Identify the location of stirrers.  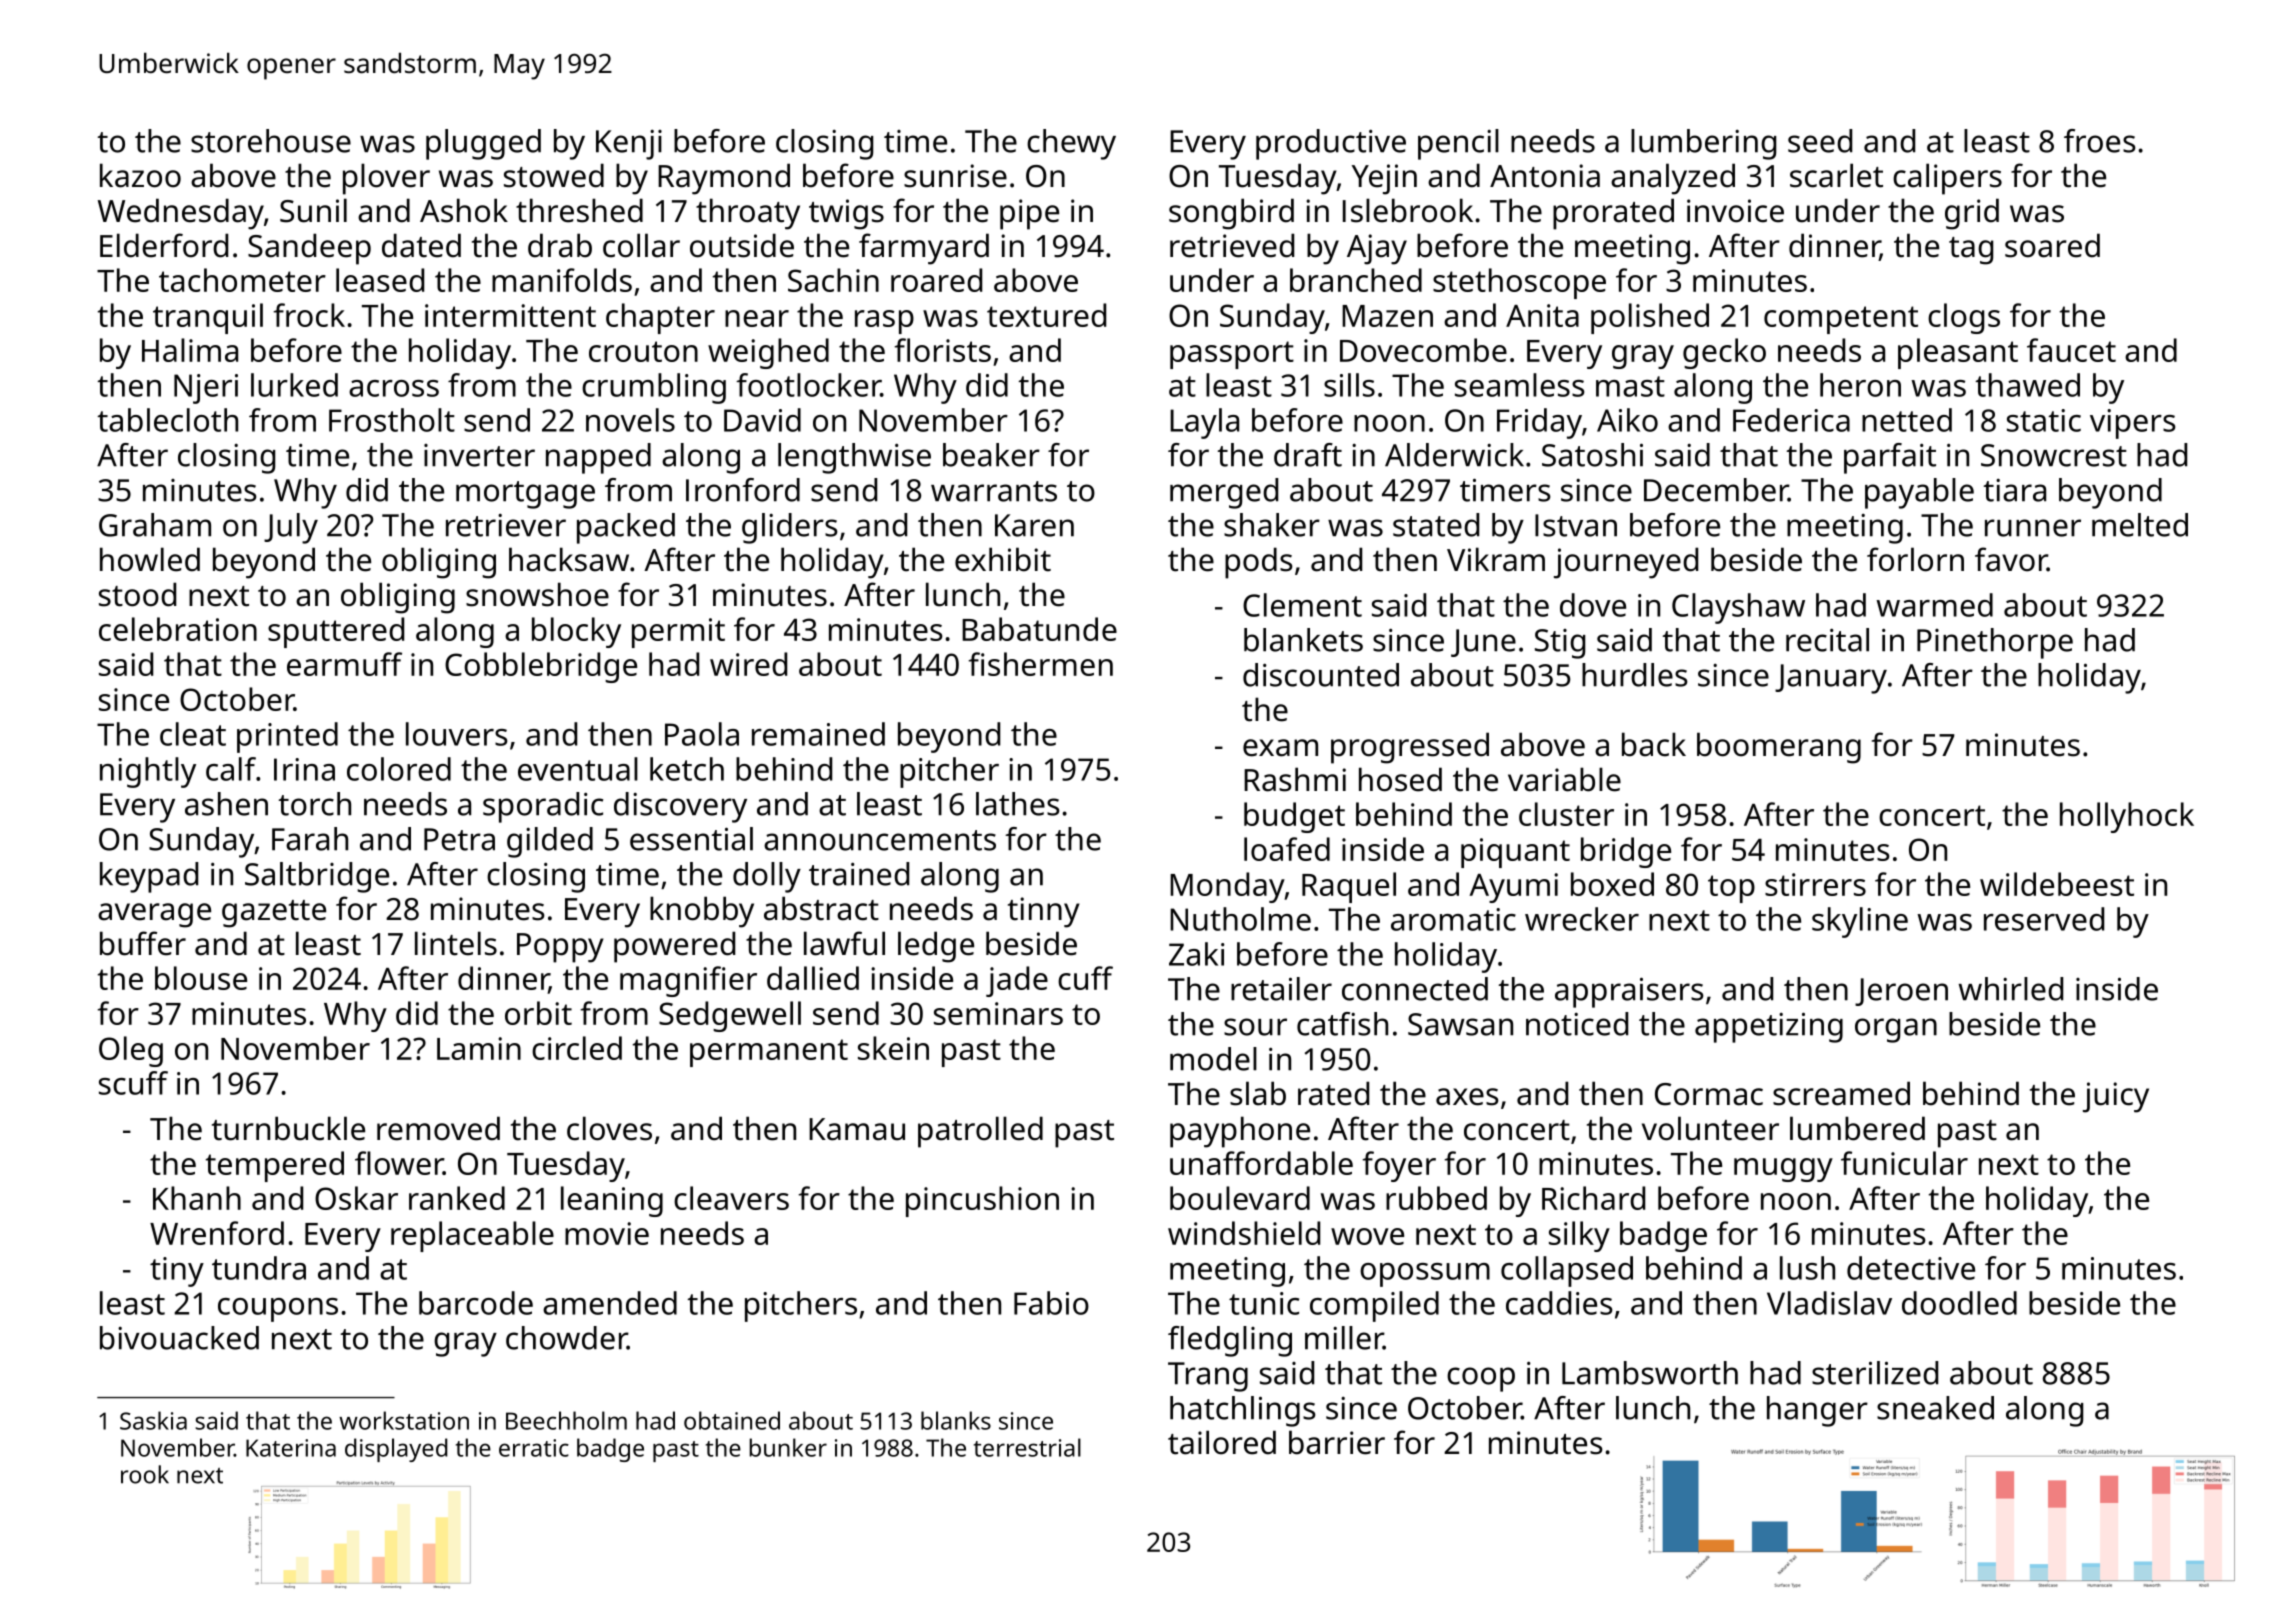
(1815, 884).
